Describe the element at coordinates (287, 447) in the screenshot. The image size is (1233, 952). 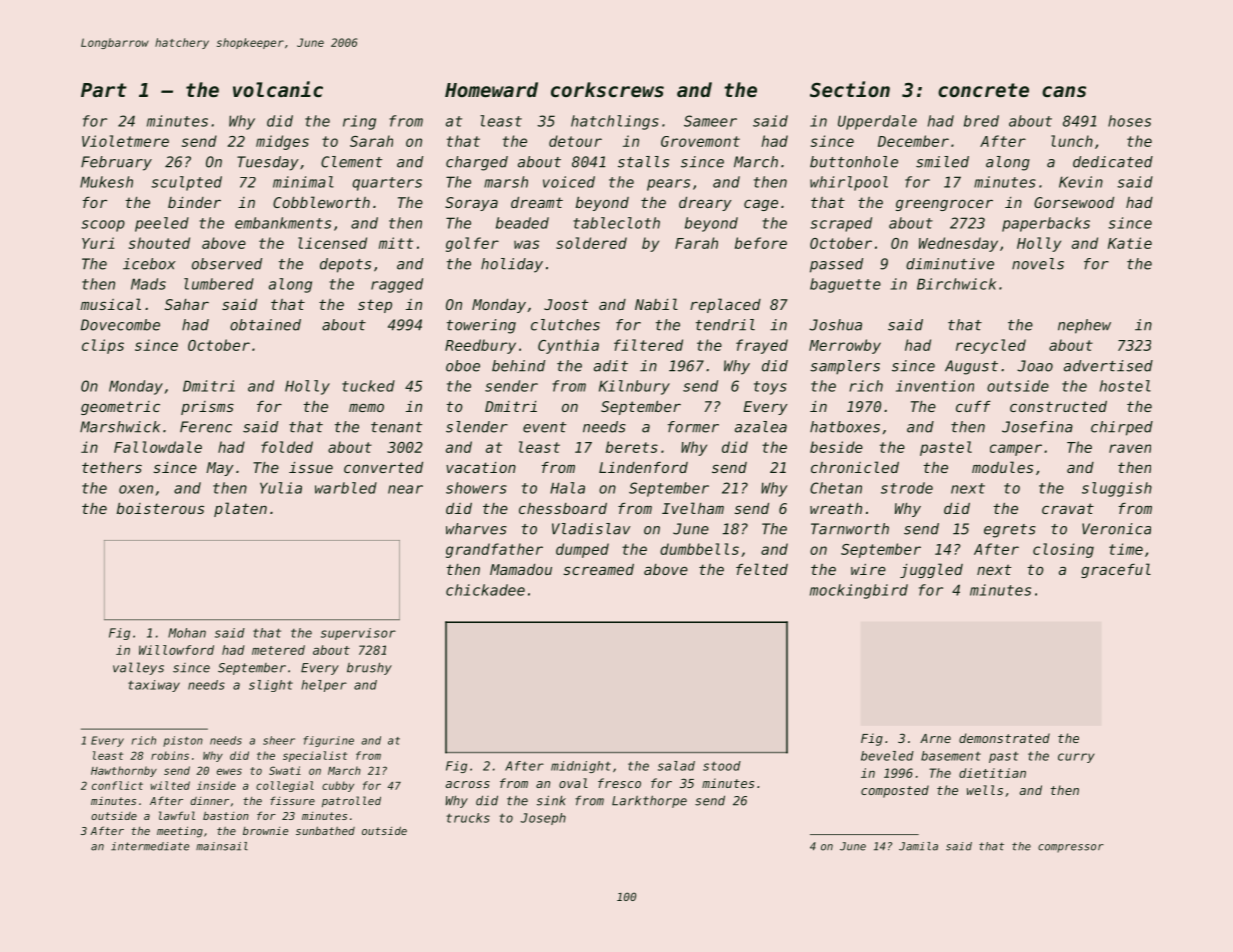
I see `folded` at that location.
